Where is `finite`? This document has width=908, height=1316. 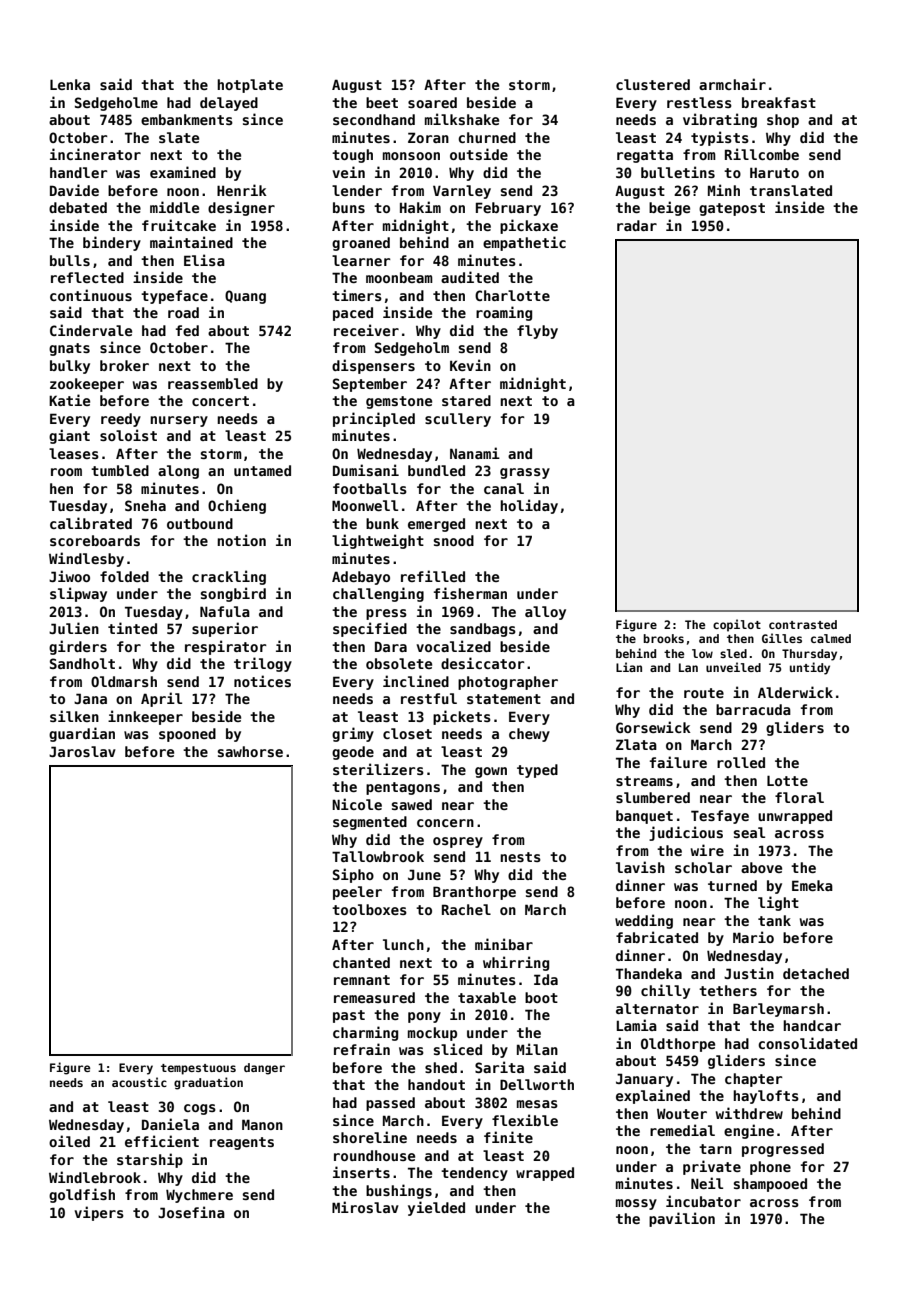 finite is located at coordinates (508, 1137).
